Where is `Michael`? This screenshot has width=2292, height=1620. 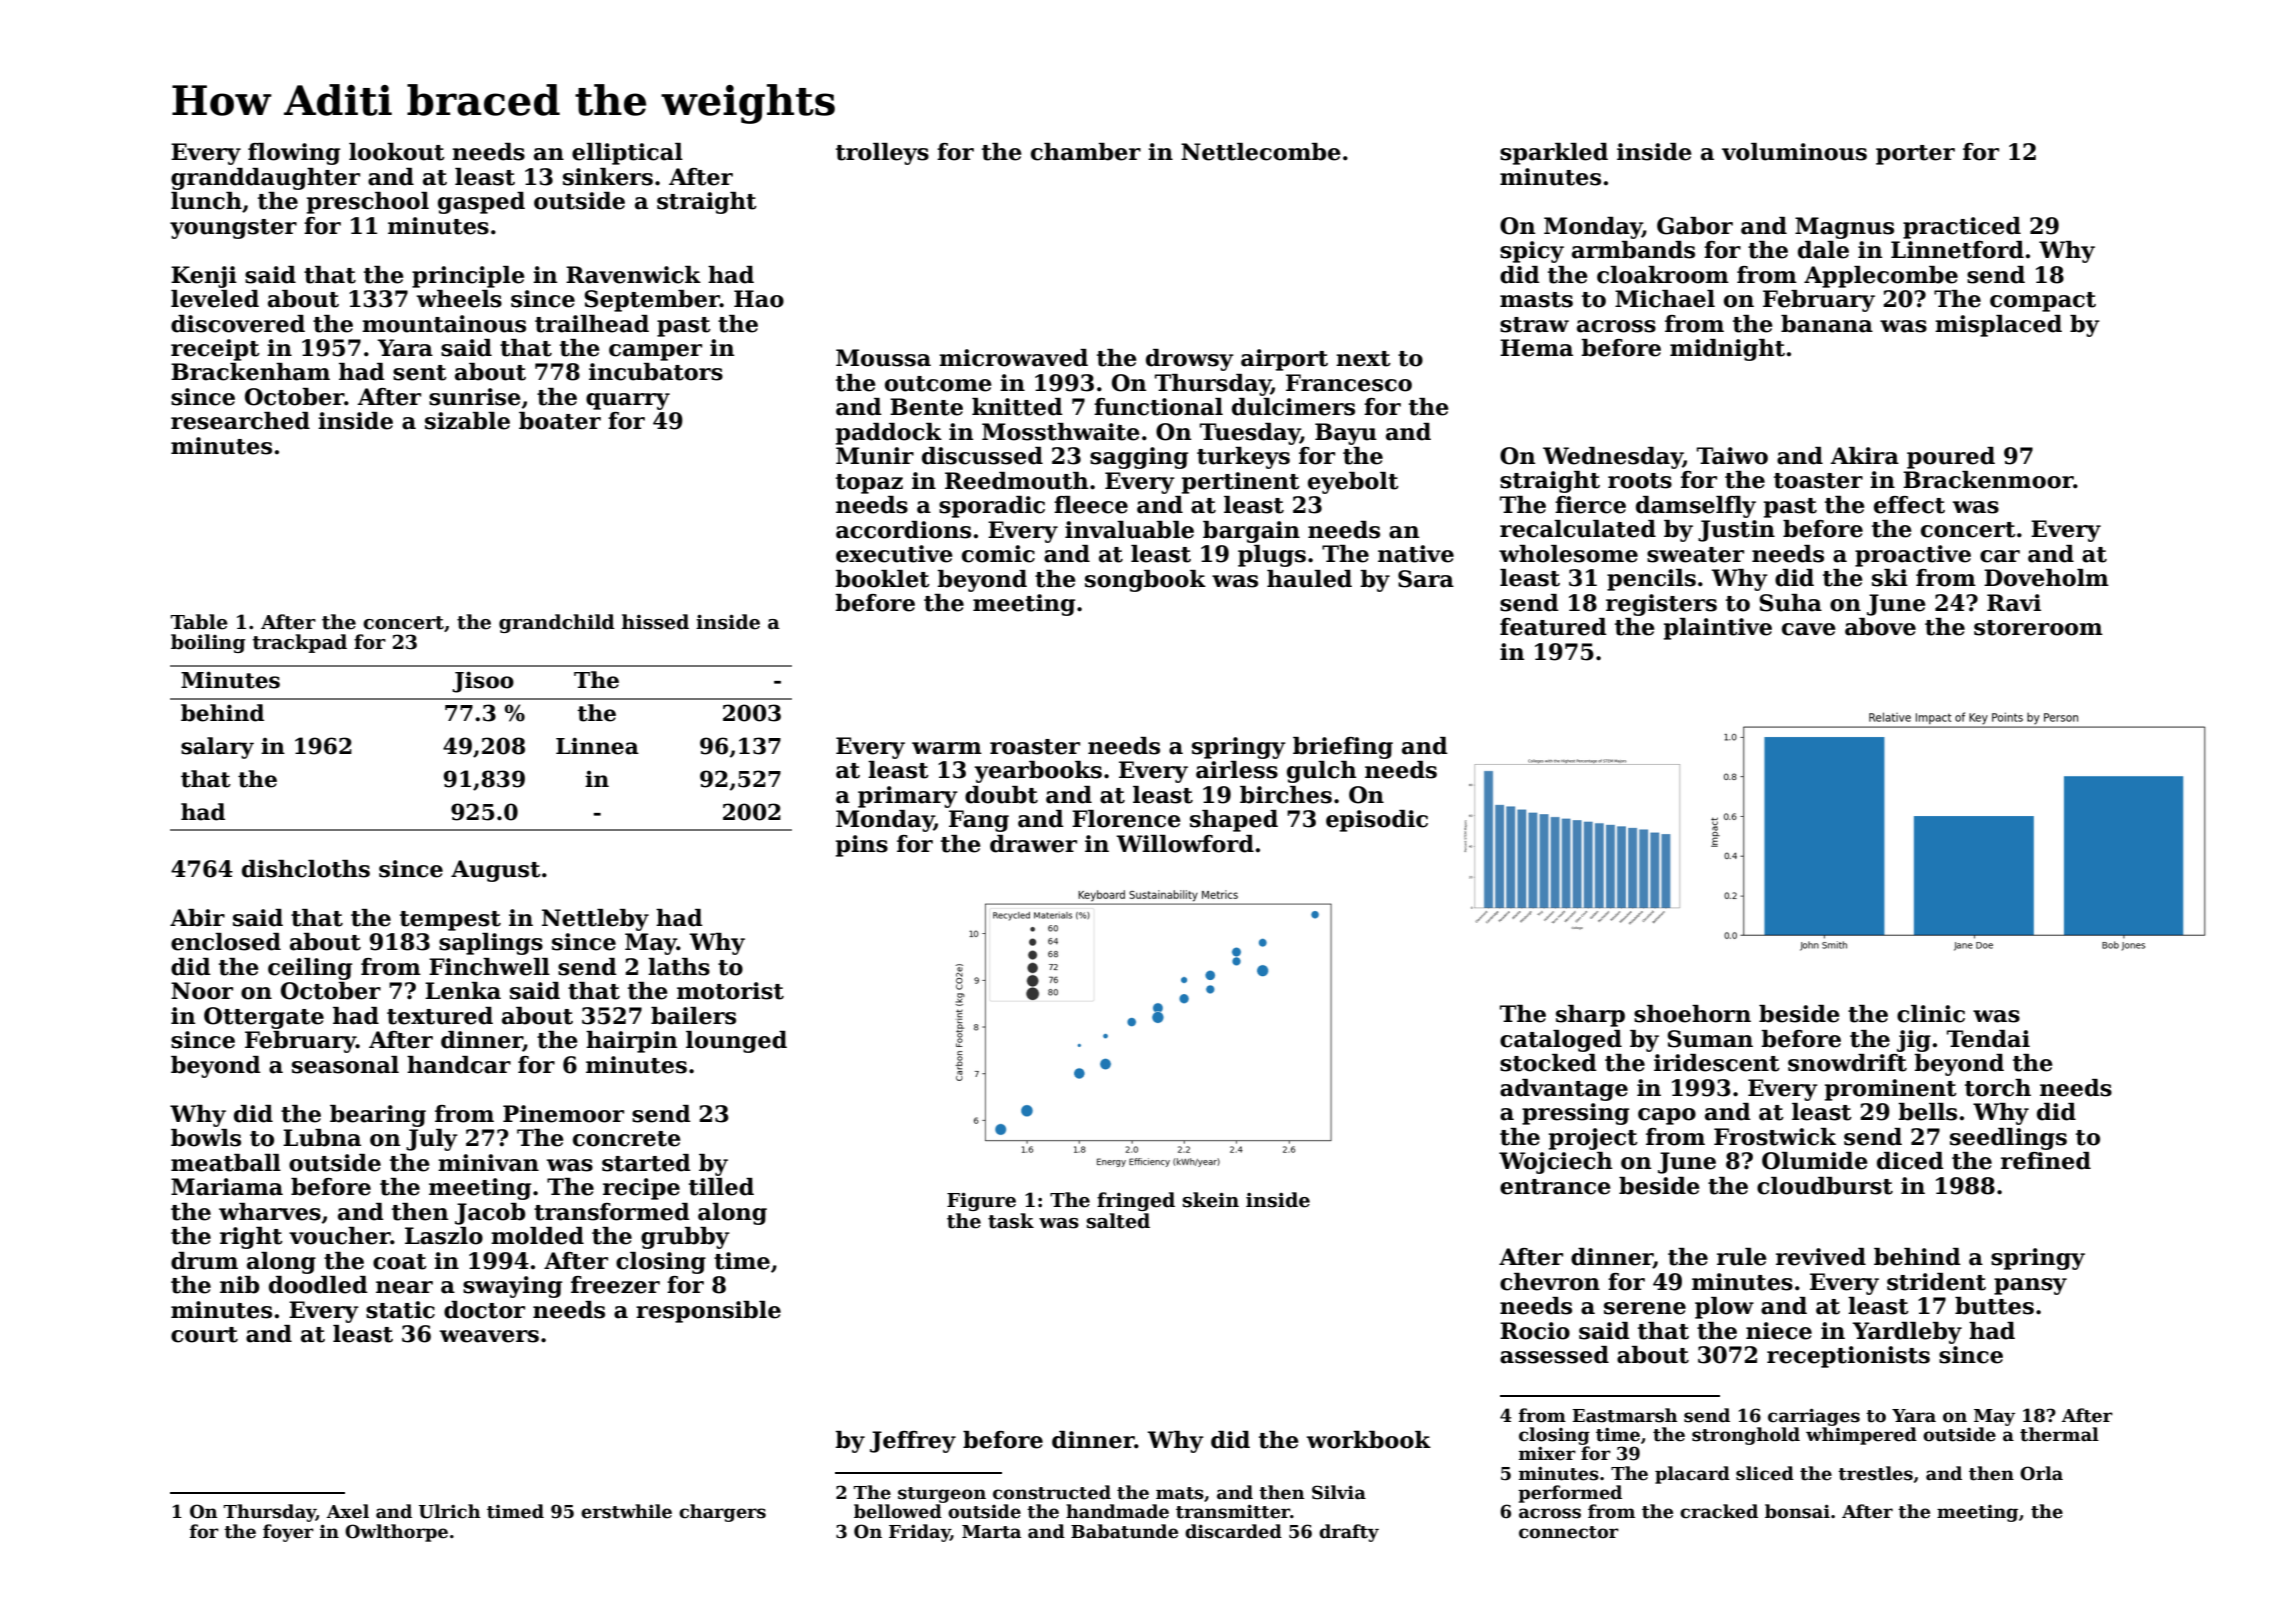
Michael is located at coordinates (1665, 299).
